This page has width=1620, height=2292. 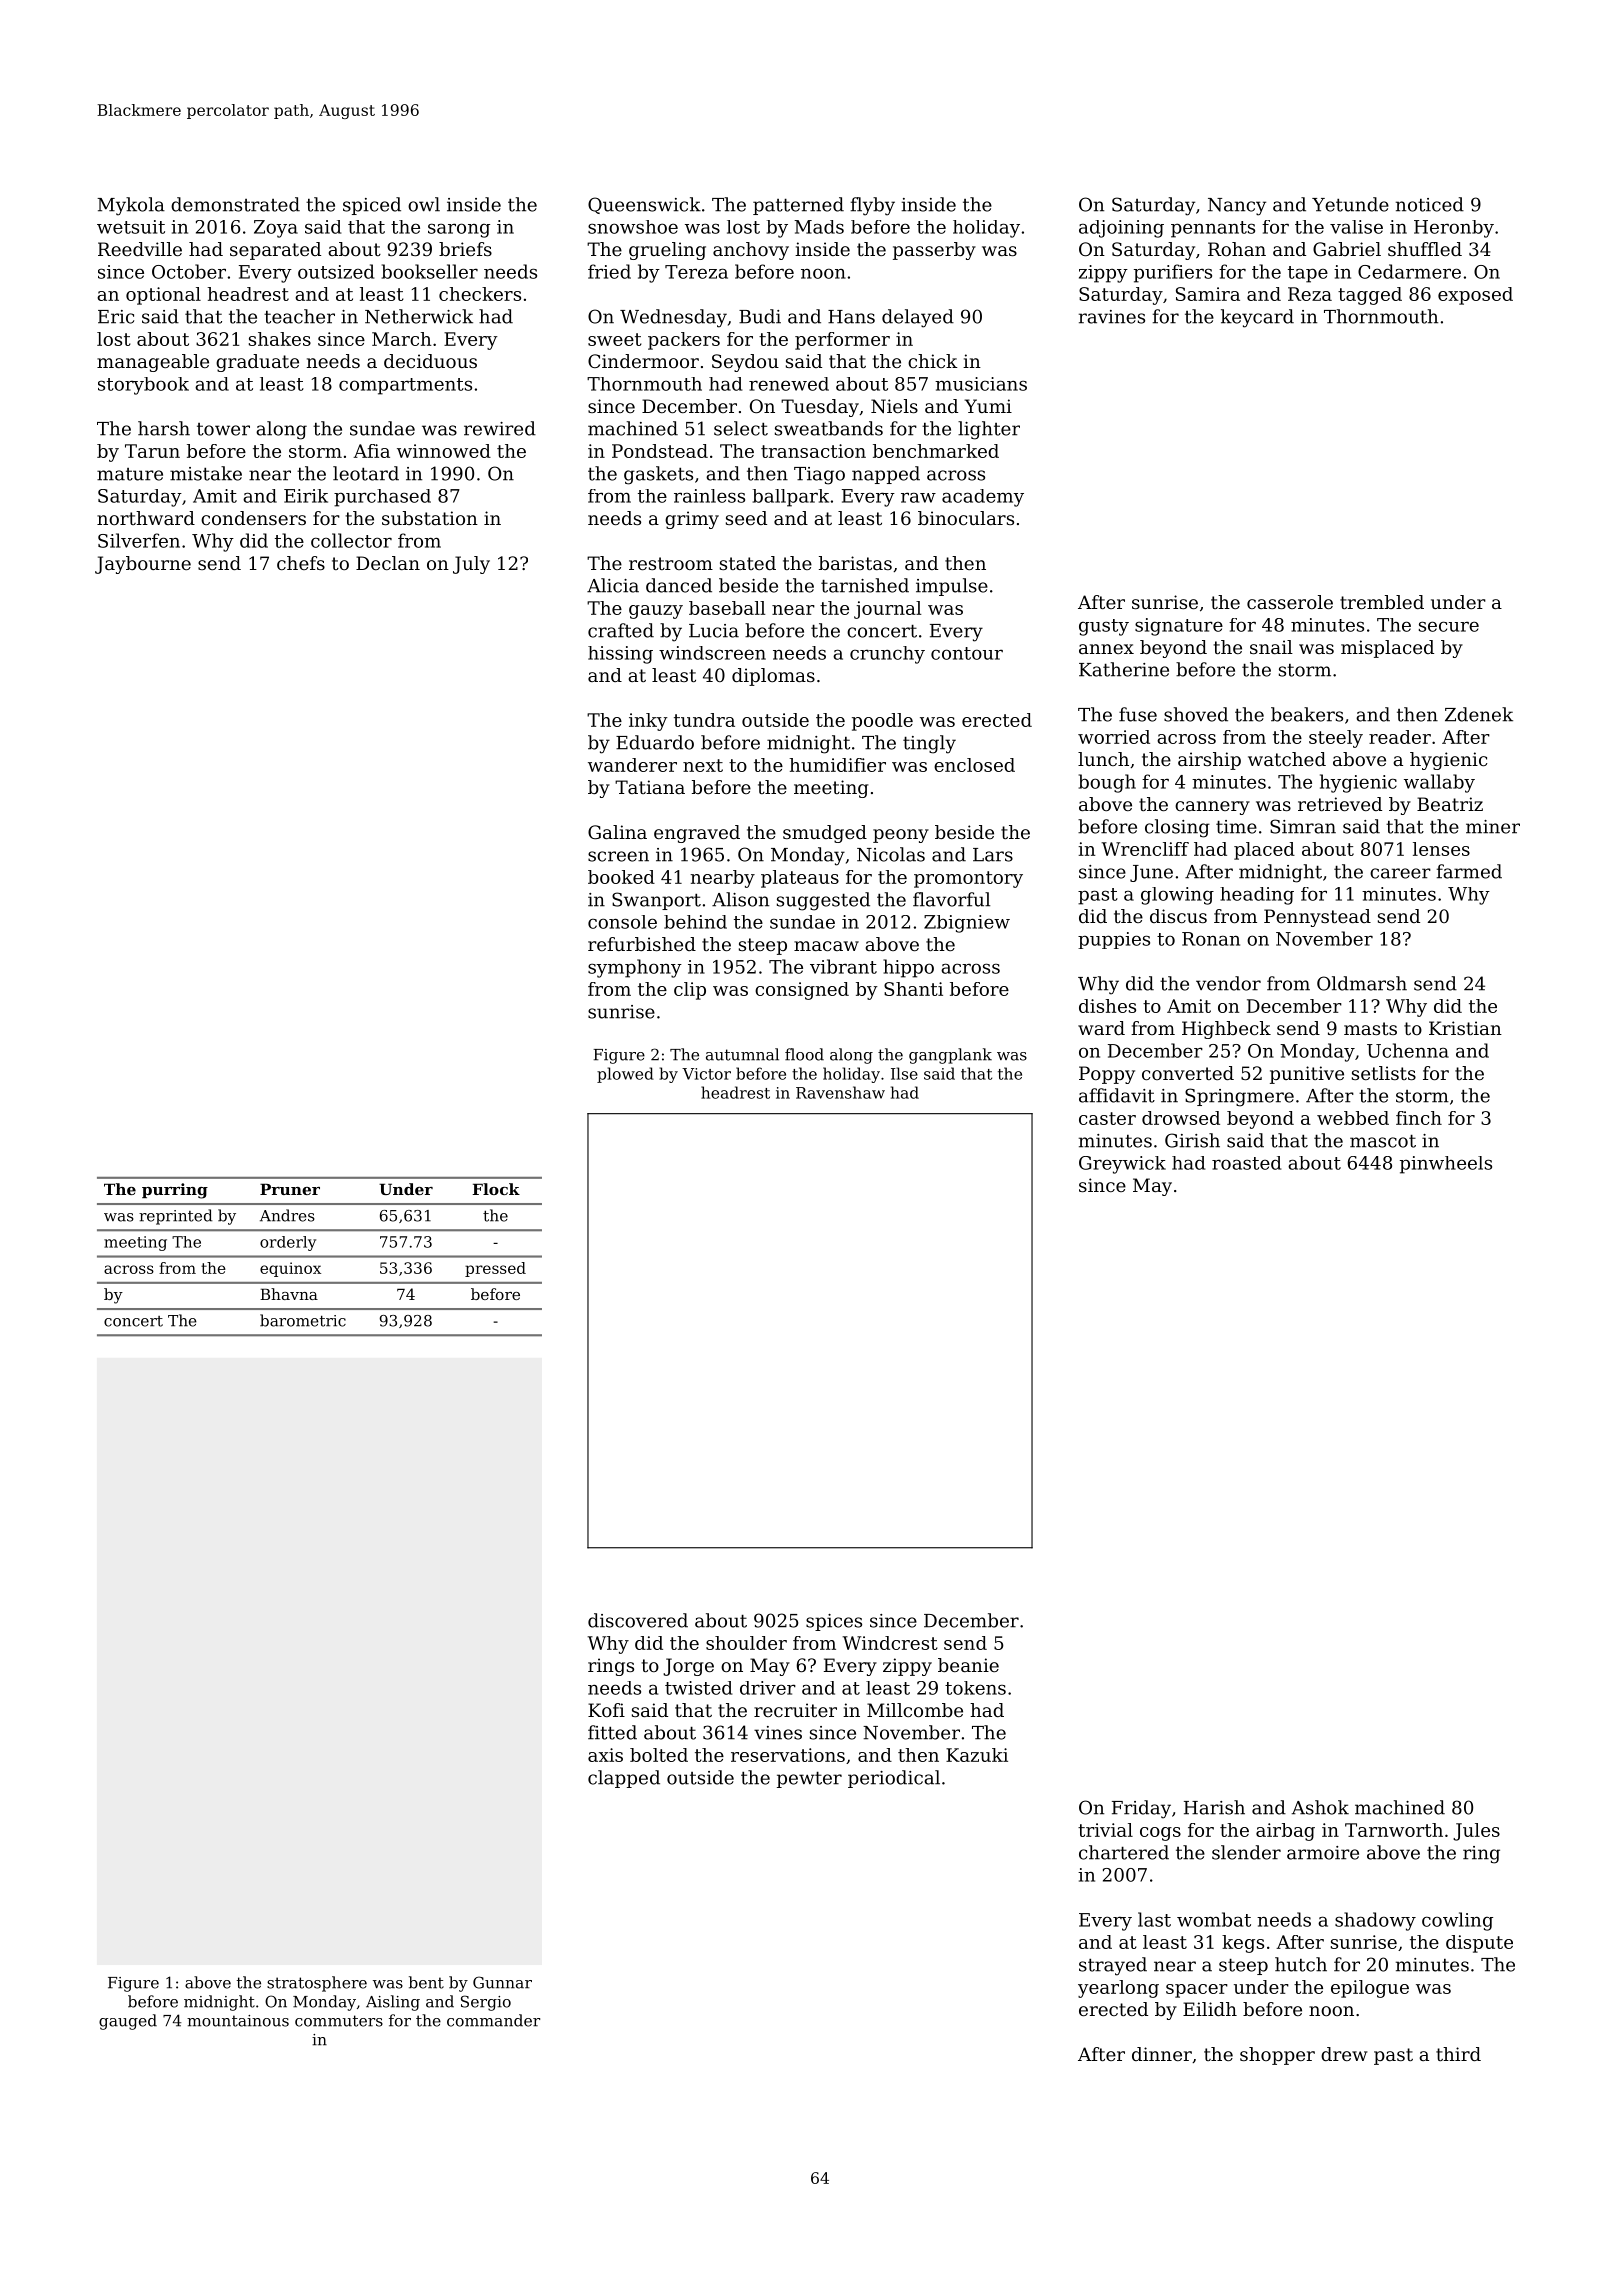 I want to click on bent, so click(x=426, y=1982).
